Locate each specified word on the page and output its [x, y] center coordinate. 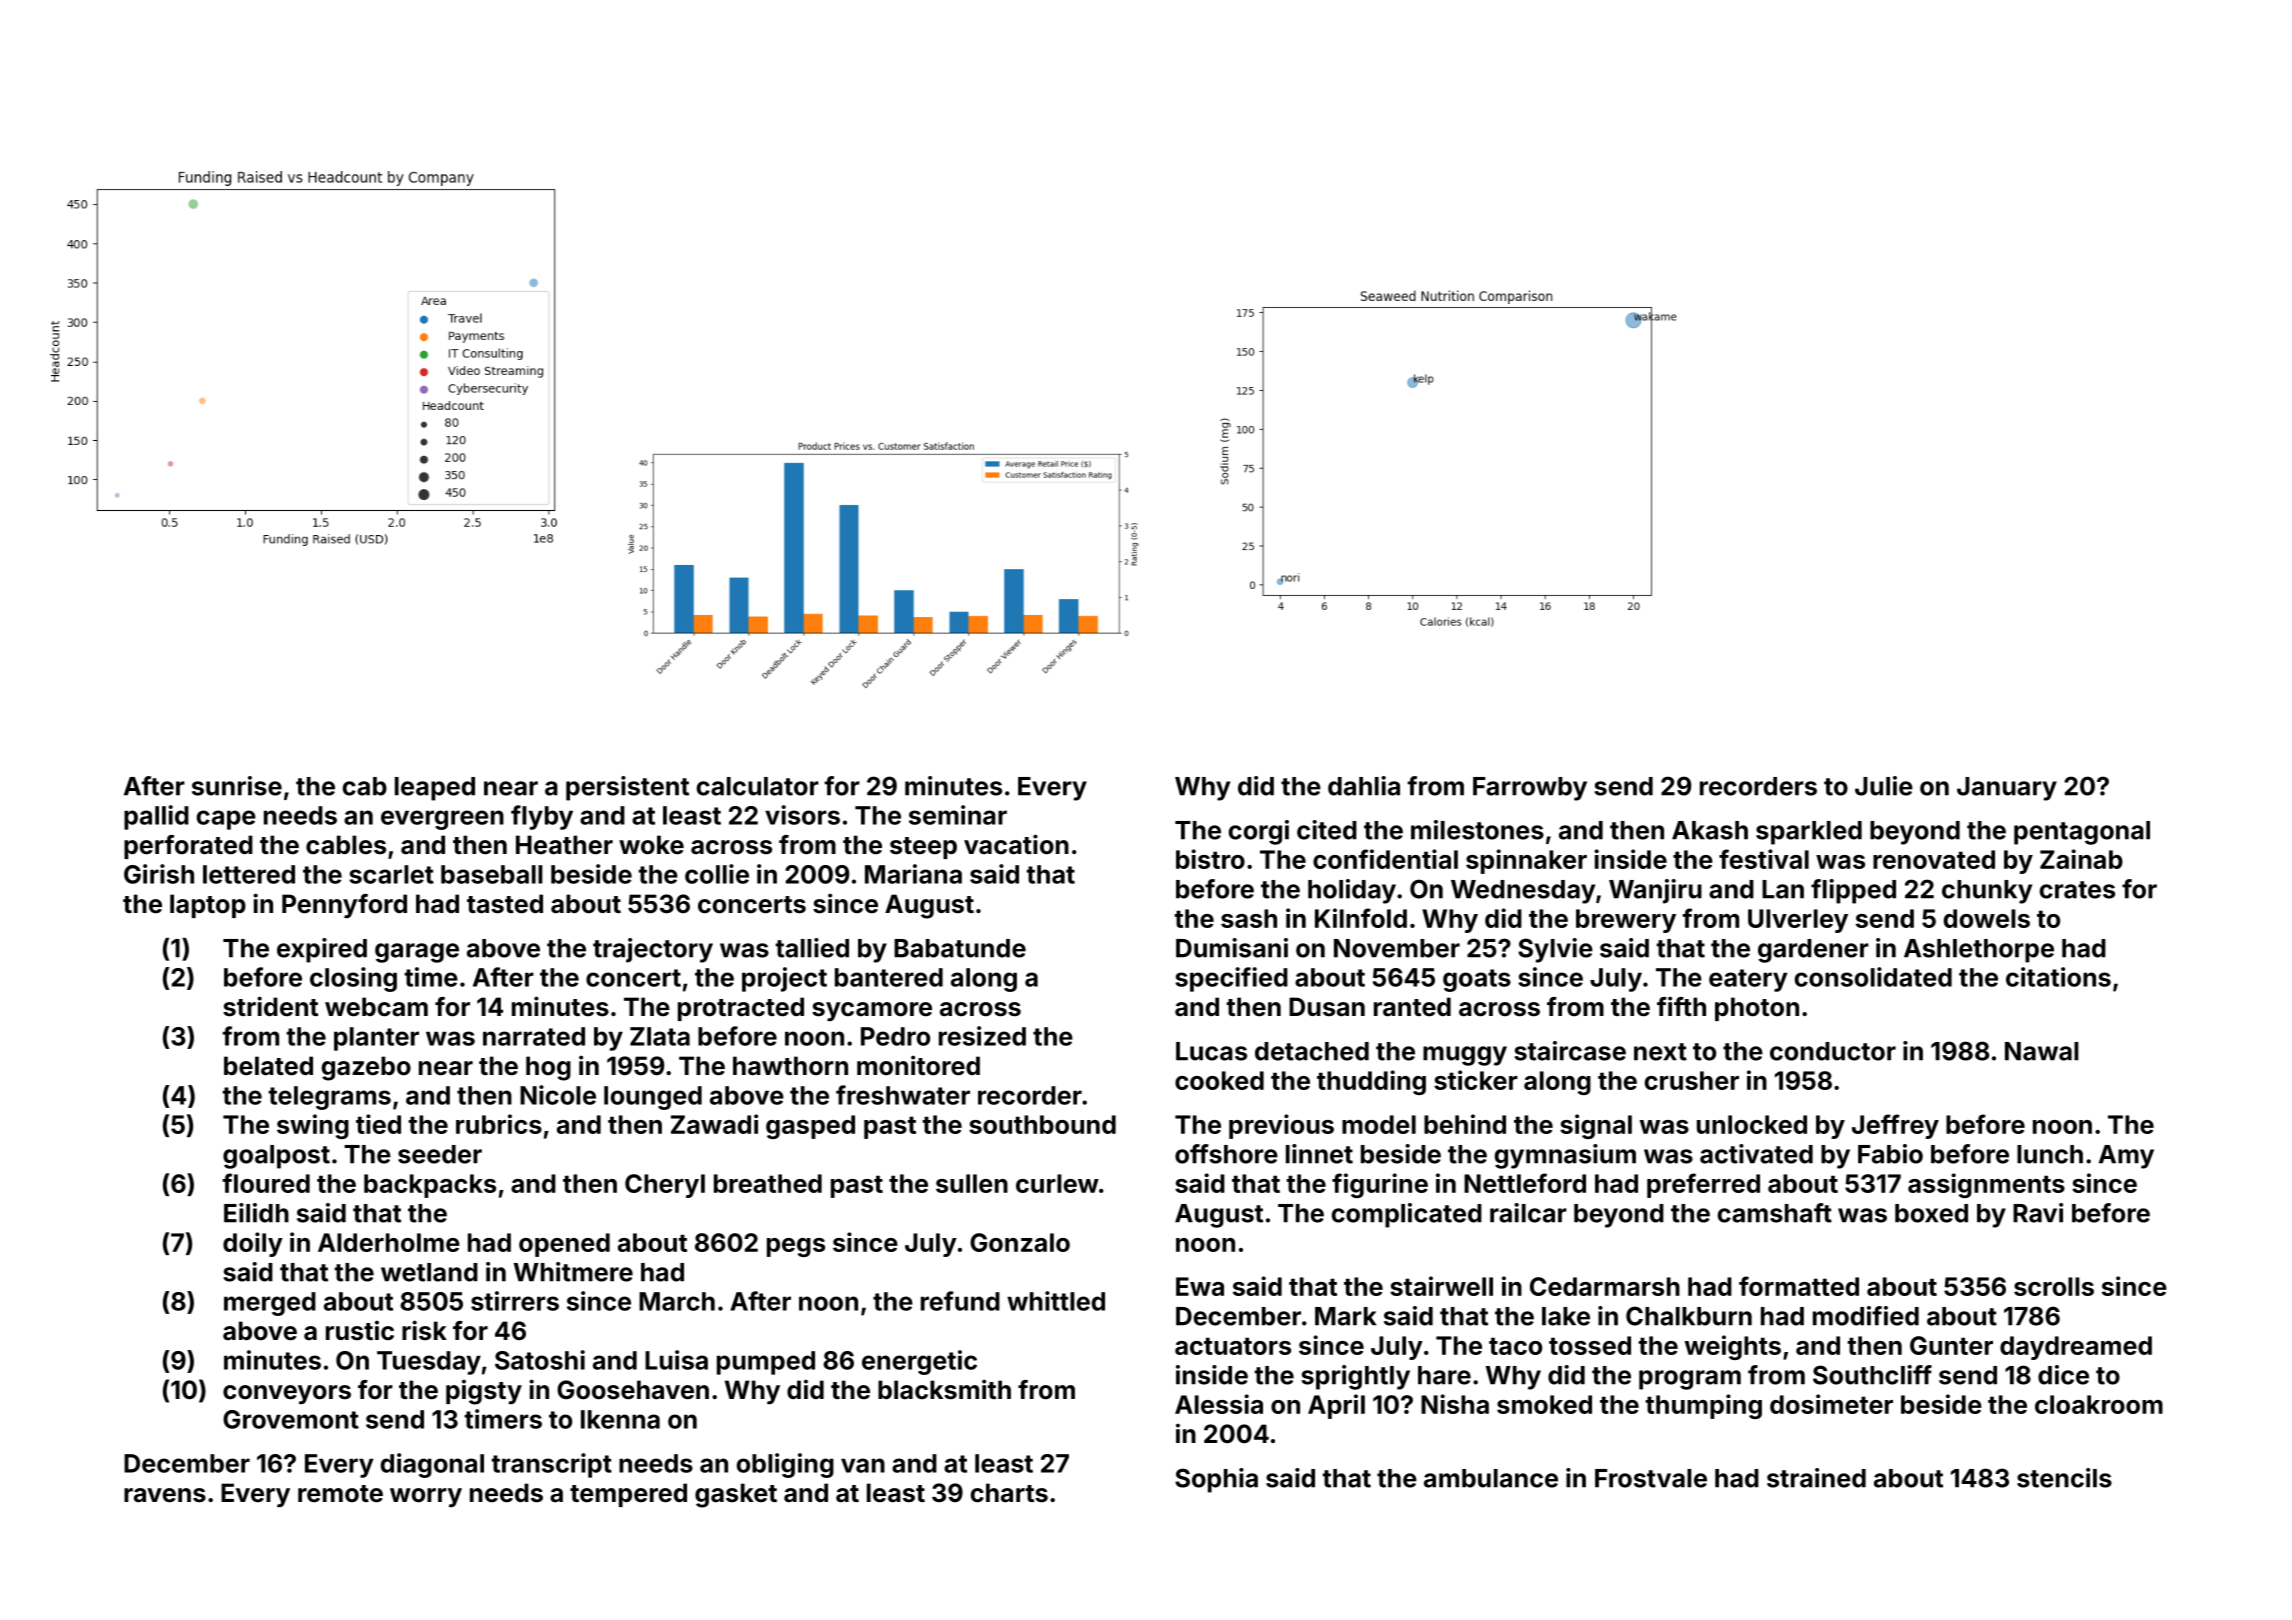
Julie [1884, 786]
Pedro [895, 1036]
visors [802, 815]
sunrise [237, 786]
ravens [165, 1495]
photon [1757, 1009]
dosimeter [1831, 1404]
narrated [534, 1036]
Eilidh [256, 1213]
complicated [1407, 1215]
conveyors [287, 1394]
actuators [1233, 1346]
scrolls [2054, 1286]
